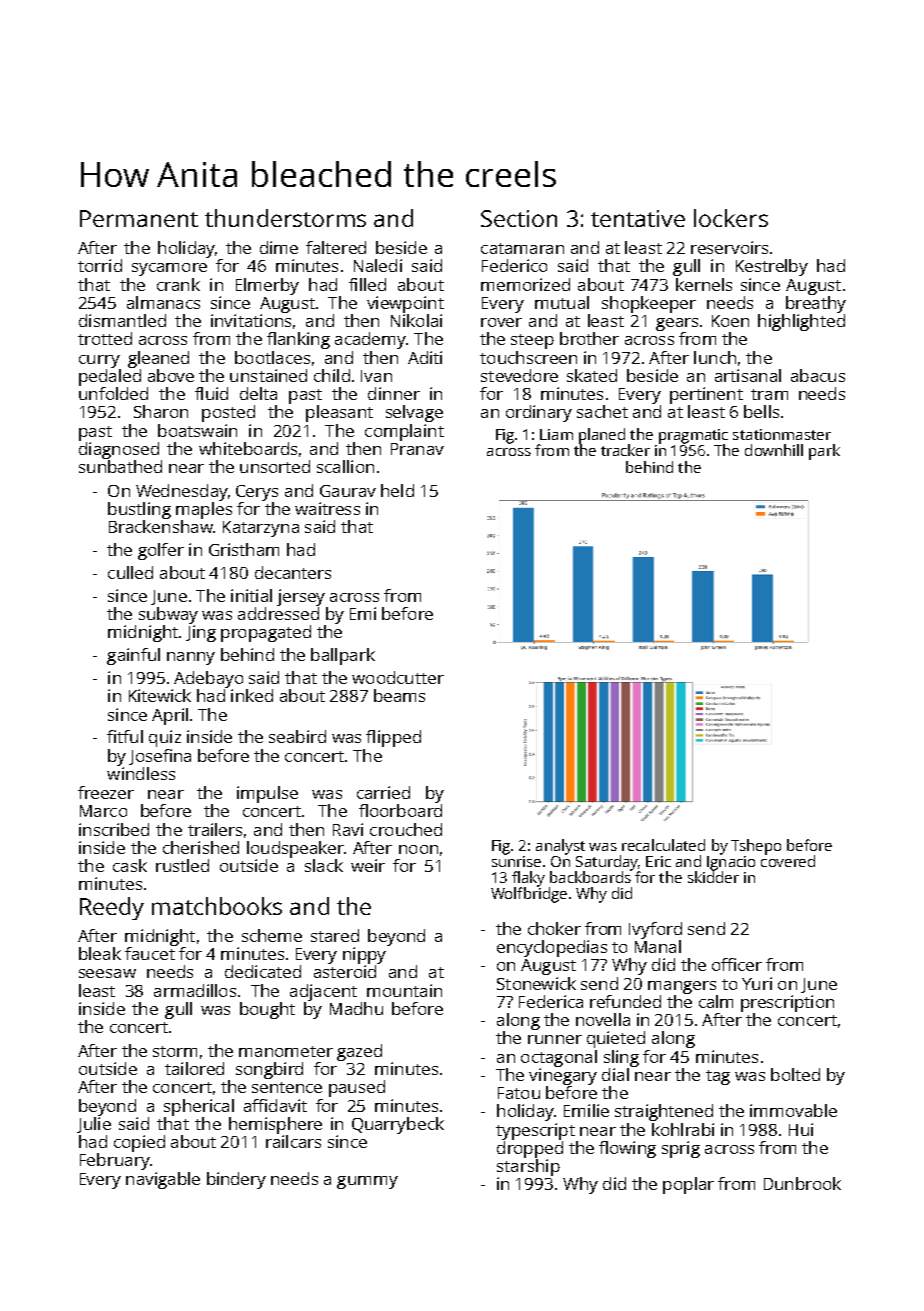  Describe the element at coordinates (323, 992) in the document. I see `adjacent` at that location.
